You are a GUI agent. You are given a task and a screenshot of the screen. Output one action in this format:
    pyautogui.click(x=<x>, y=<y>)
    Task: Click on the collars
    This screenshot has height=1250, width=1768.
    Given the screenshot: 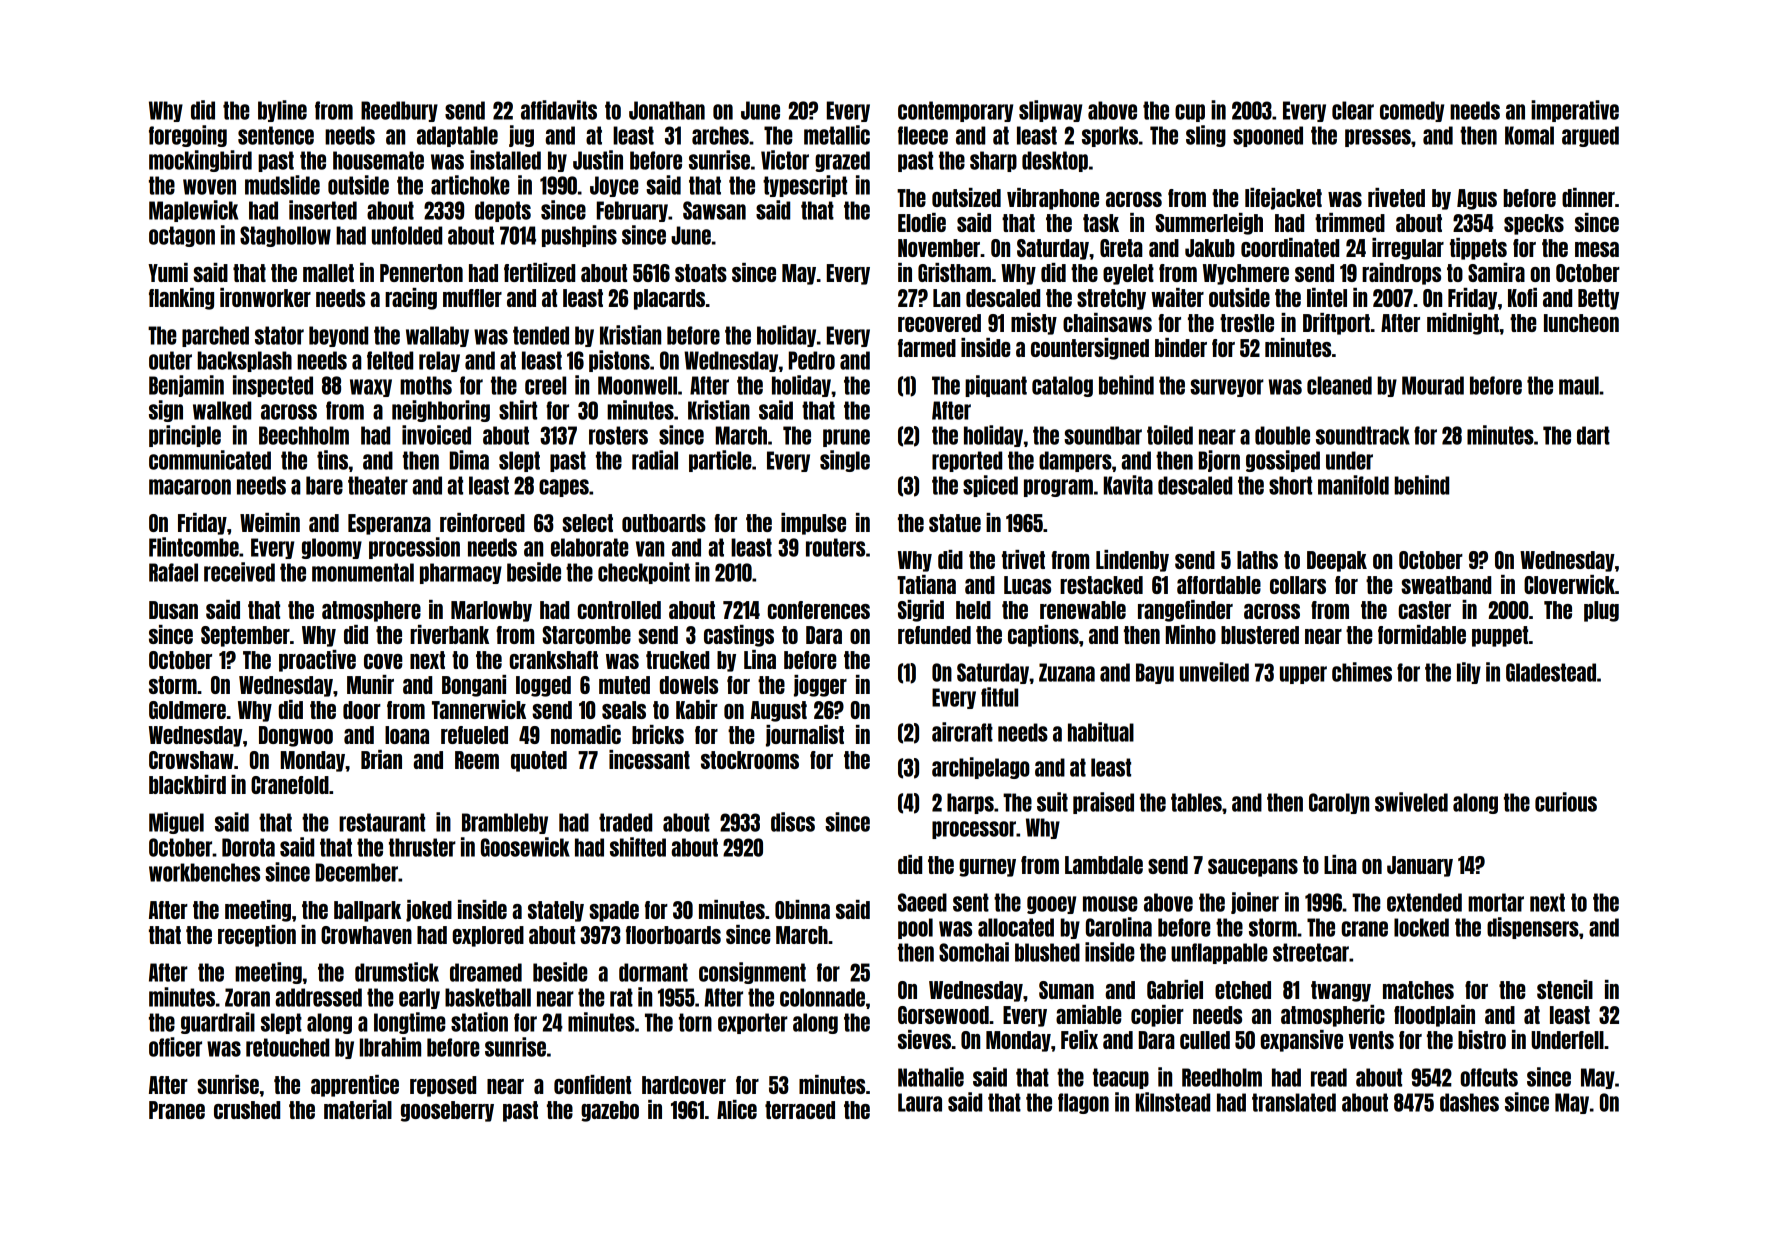 What is the action you would take?
    pyautogui.click(x=1298, y=585)
